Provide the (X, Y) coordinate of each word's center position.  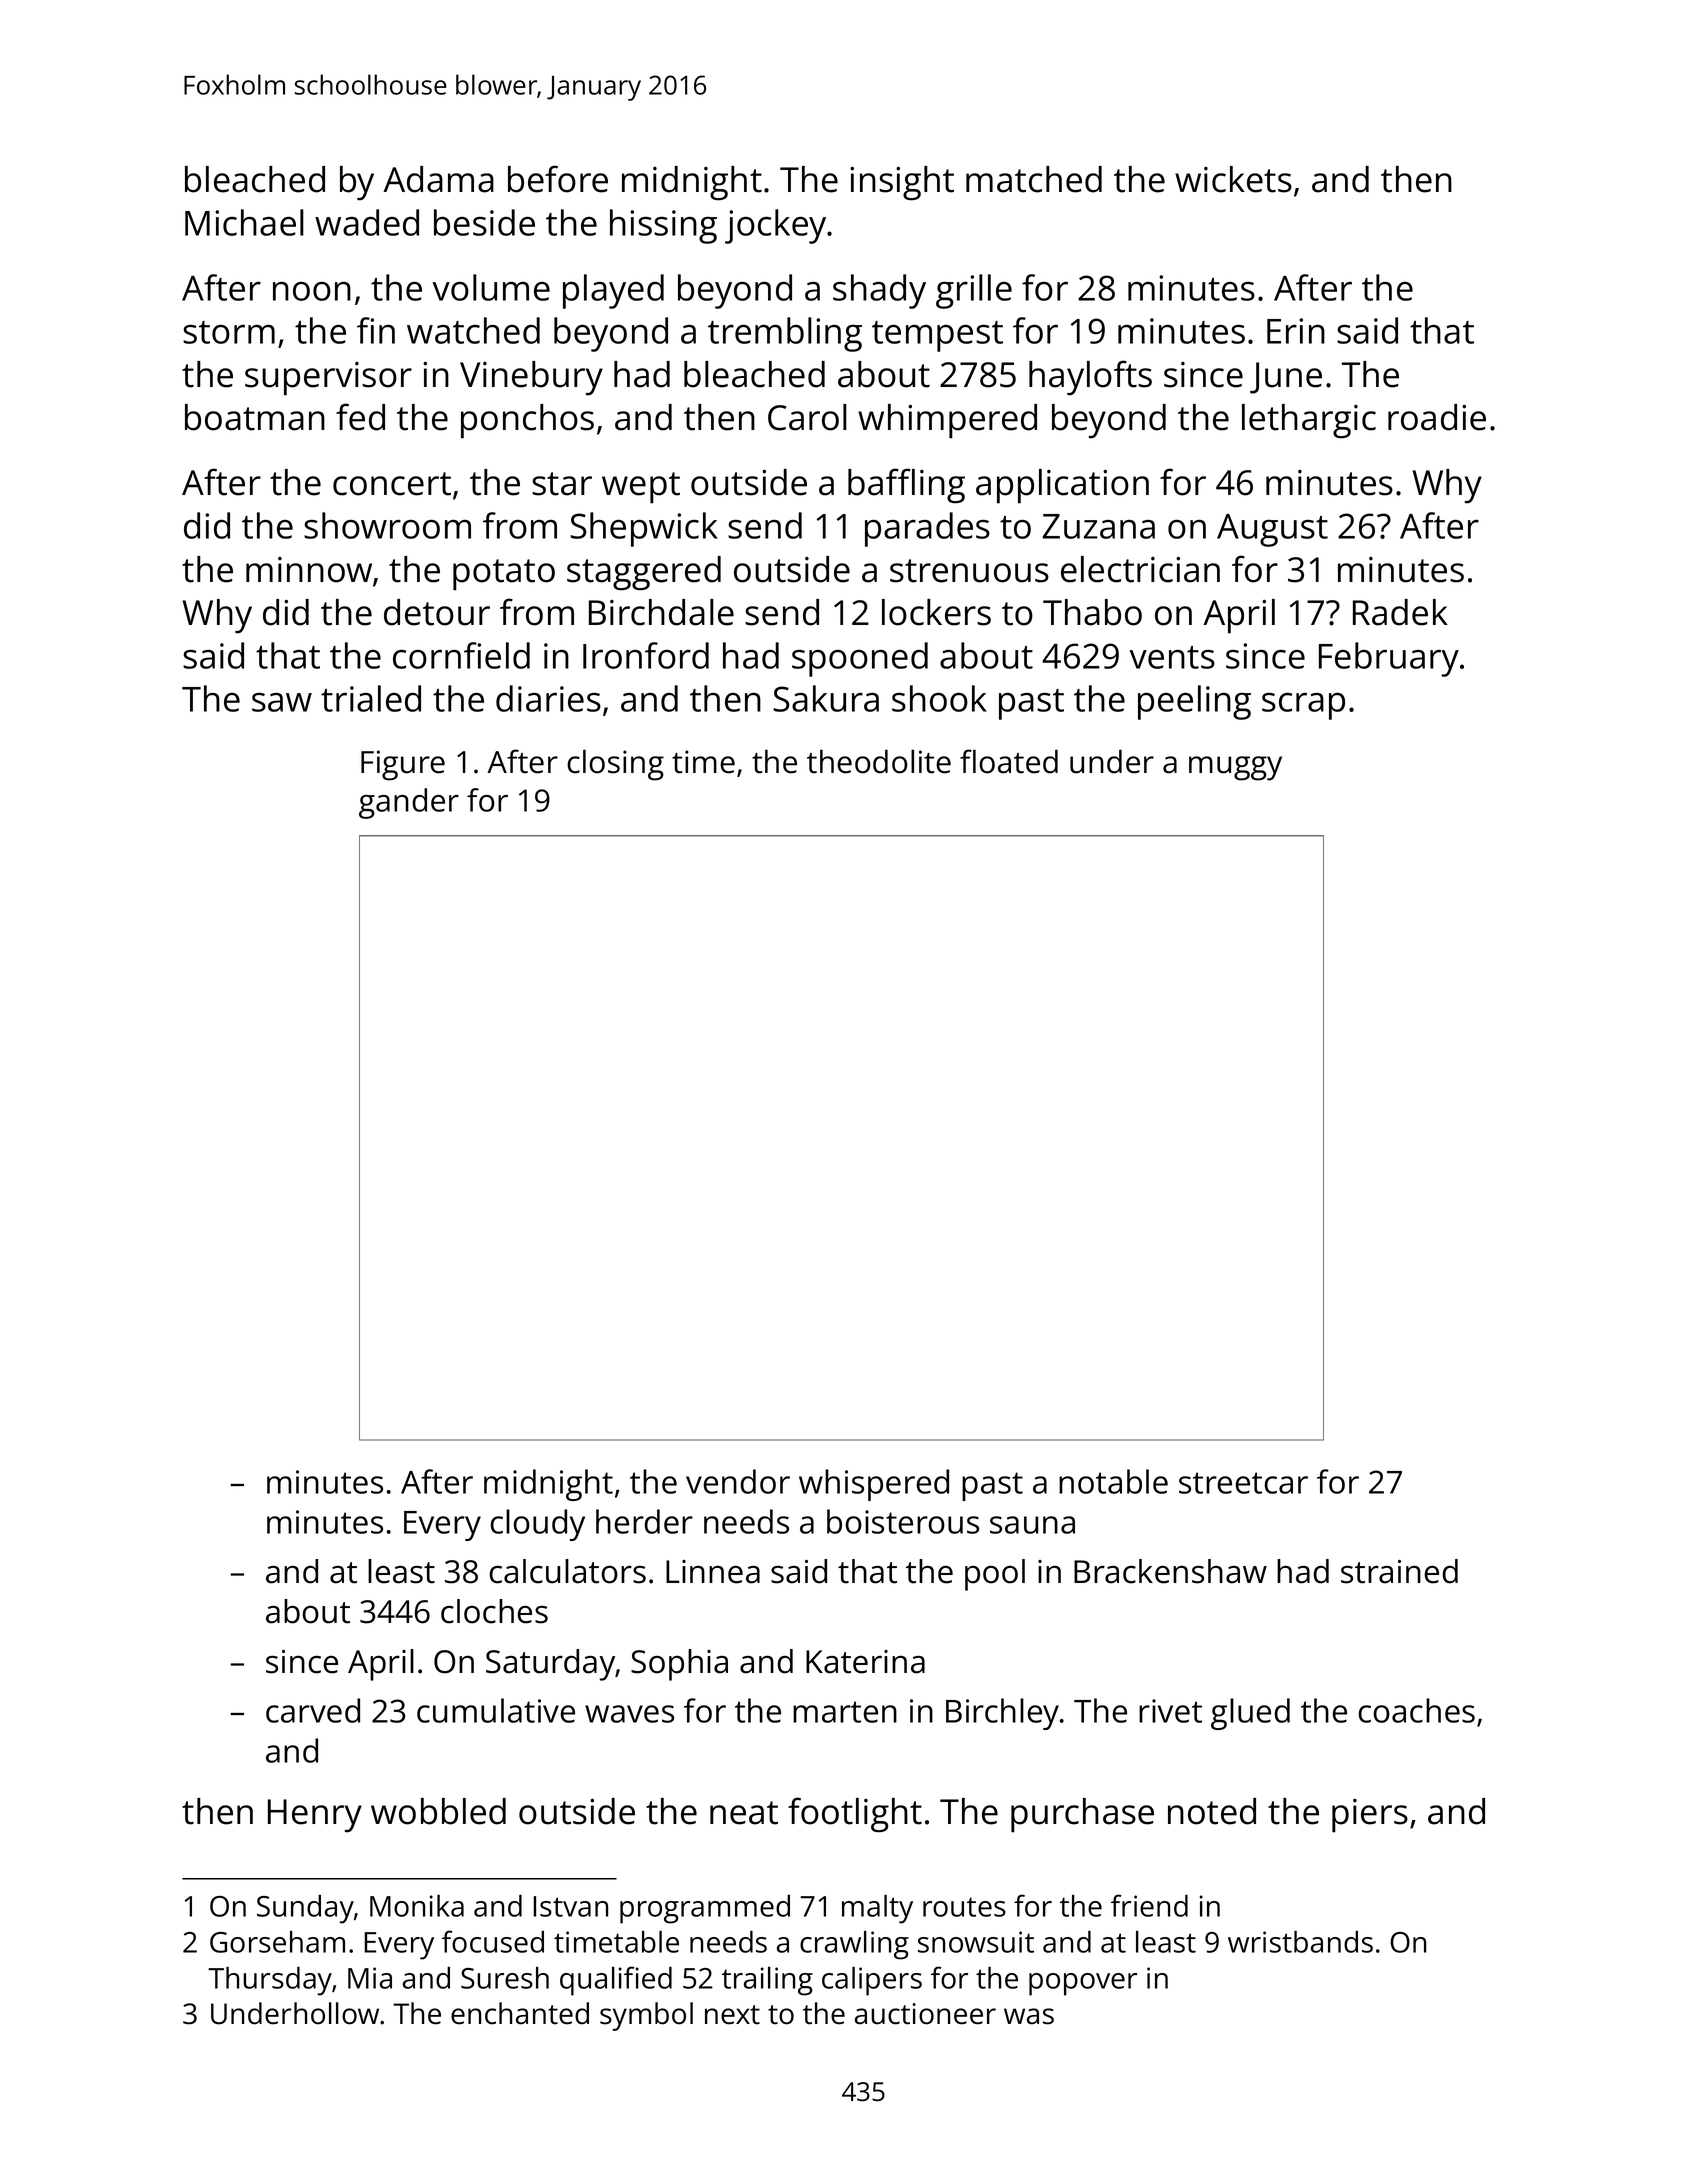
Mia (370, 1978)
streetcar (1243, 1483)
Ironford (646, 655)
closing (615, 765)
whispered (874, 1485)
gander (409, 803)
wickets (1233, 179)
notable (1113, 1481)
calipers (872, 1981)
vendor (738, 1481)
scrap (1303, 706)
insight (902, 183)
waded (367, 222)
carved (313, 1710)
